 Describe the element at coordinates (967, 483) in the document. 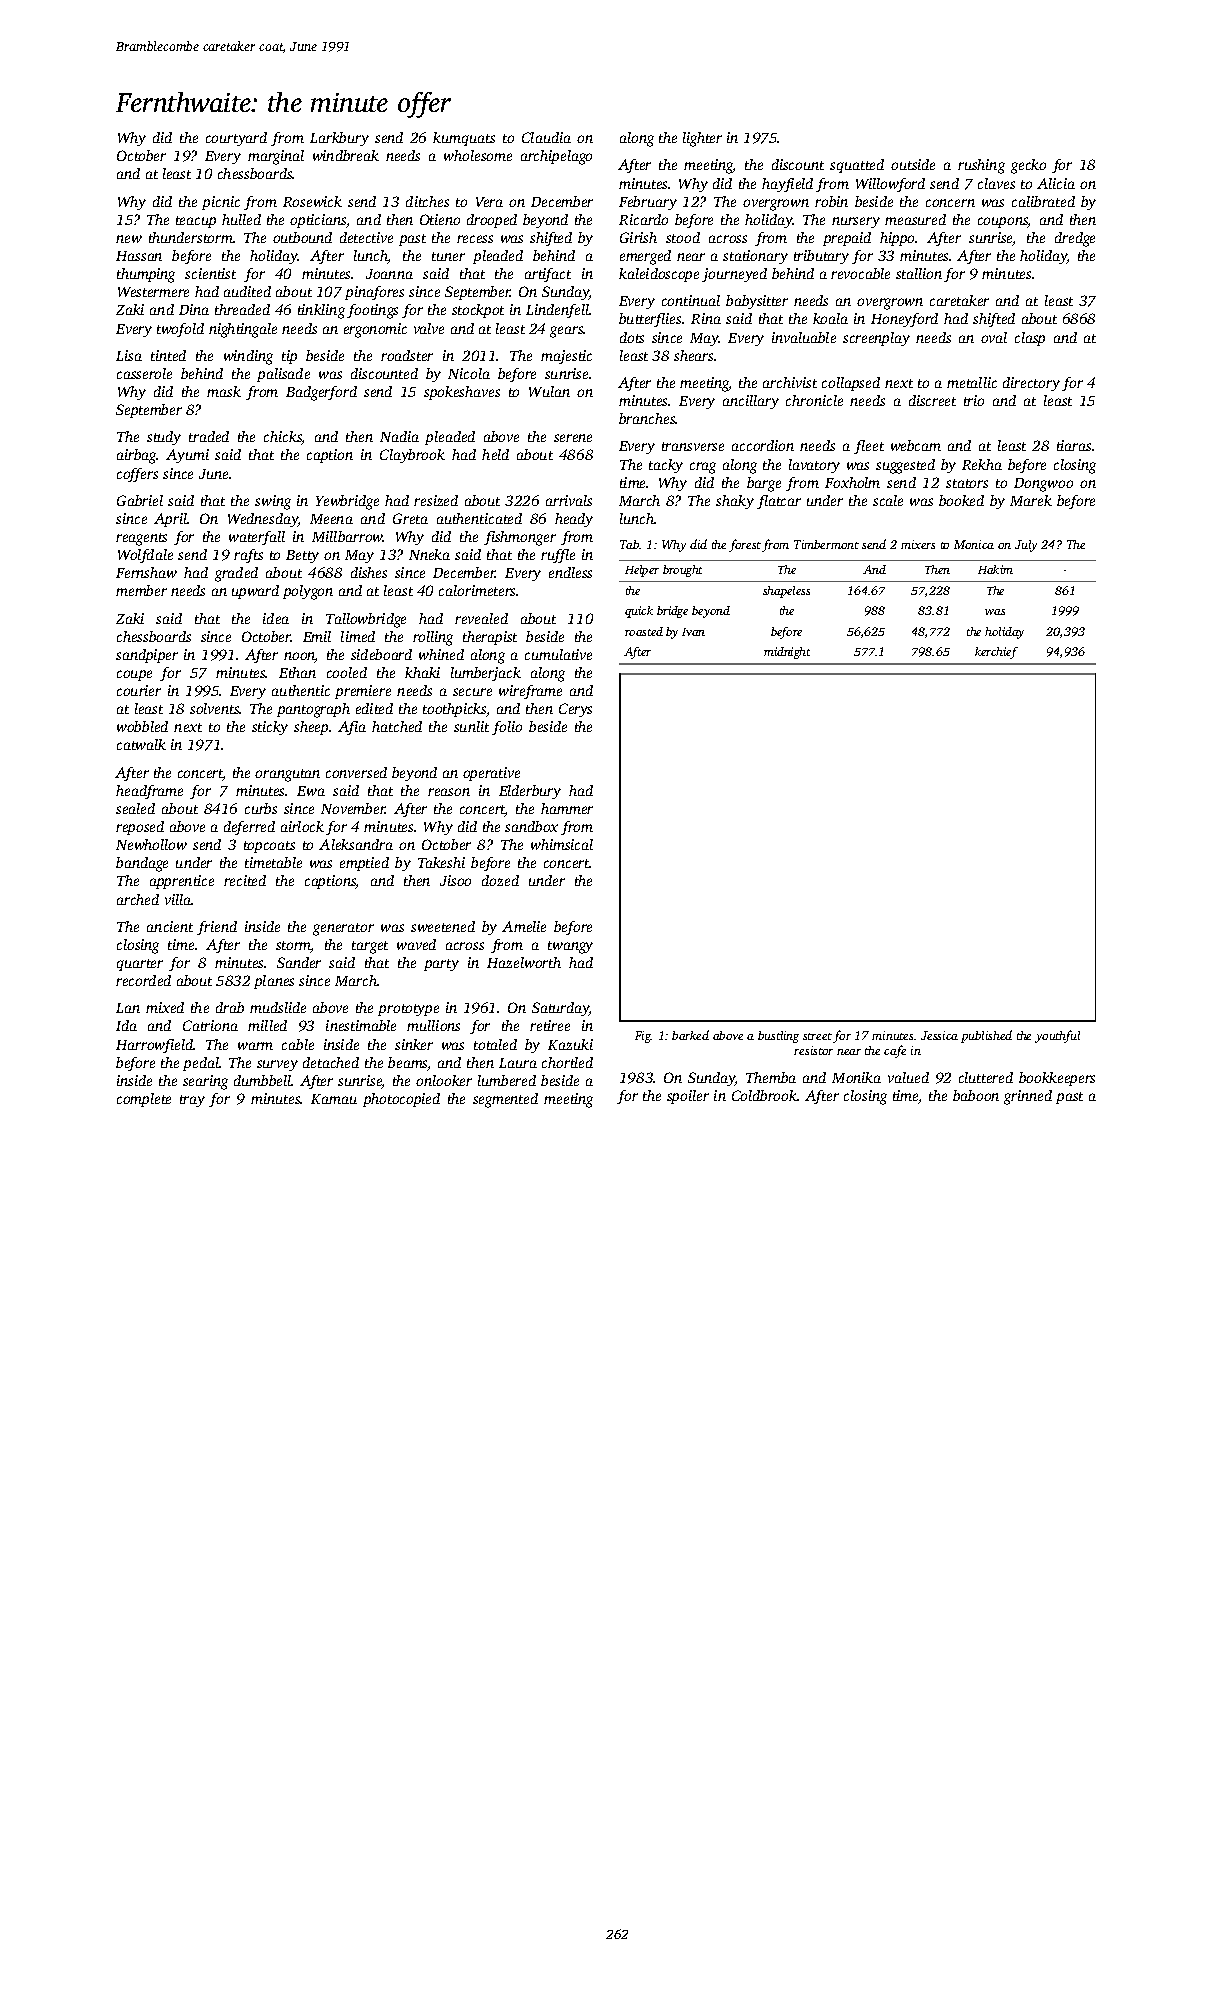

I see `stators` at that location.
